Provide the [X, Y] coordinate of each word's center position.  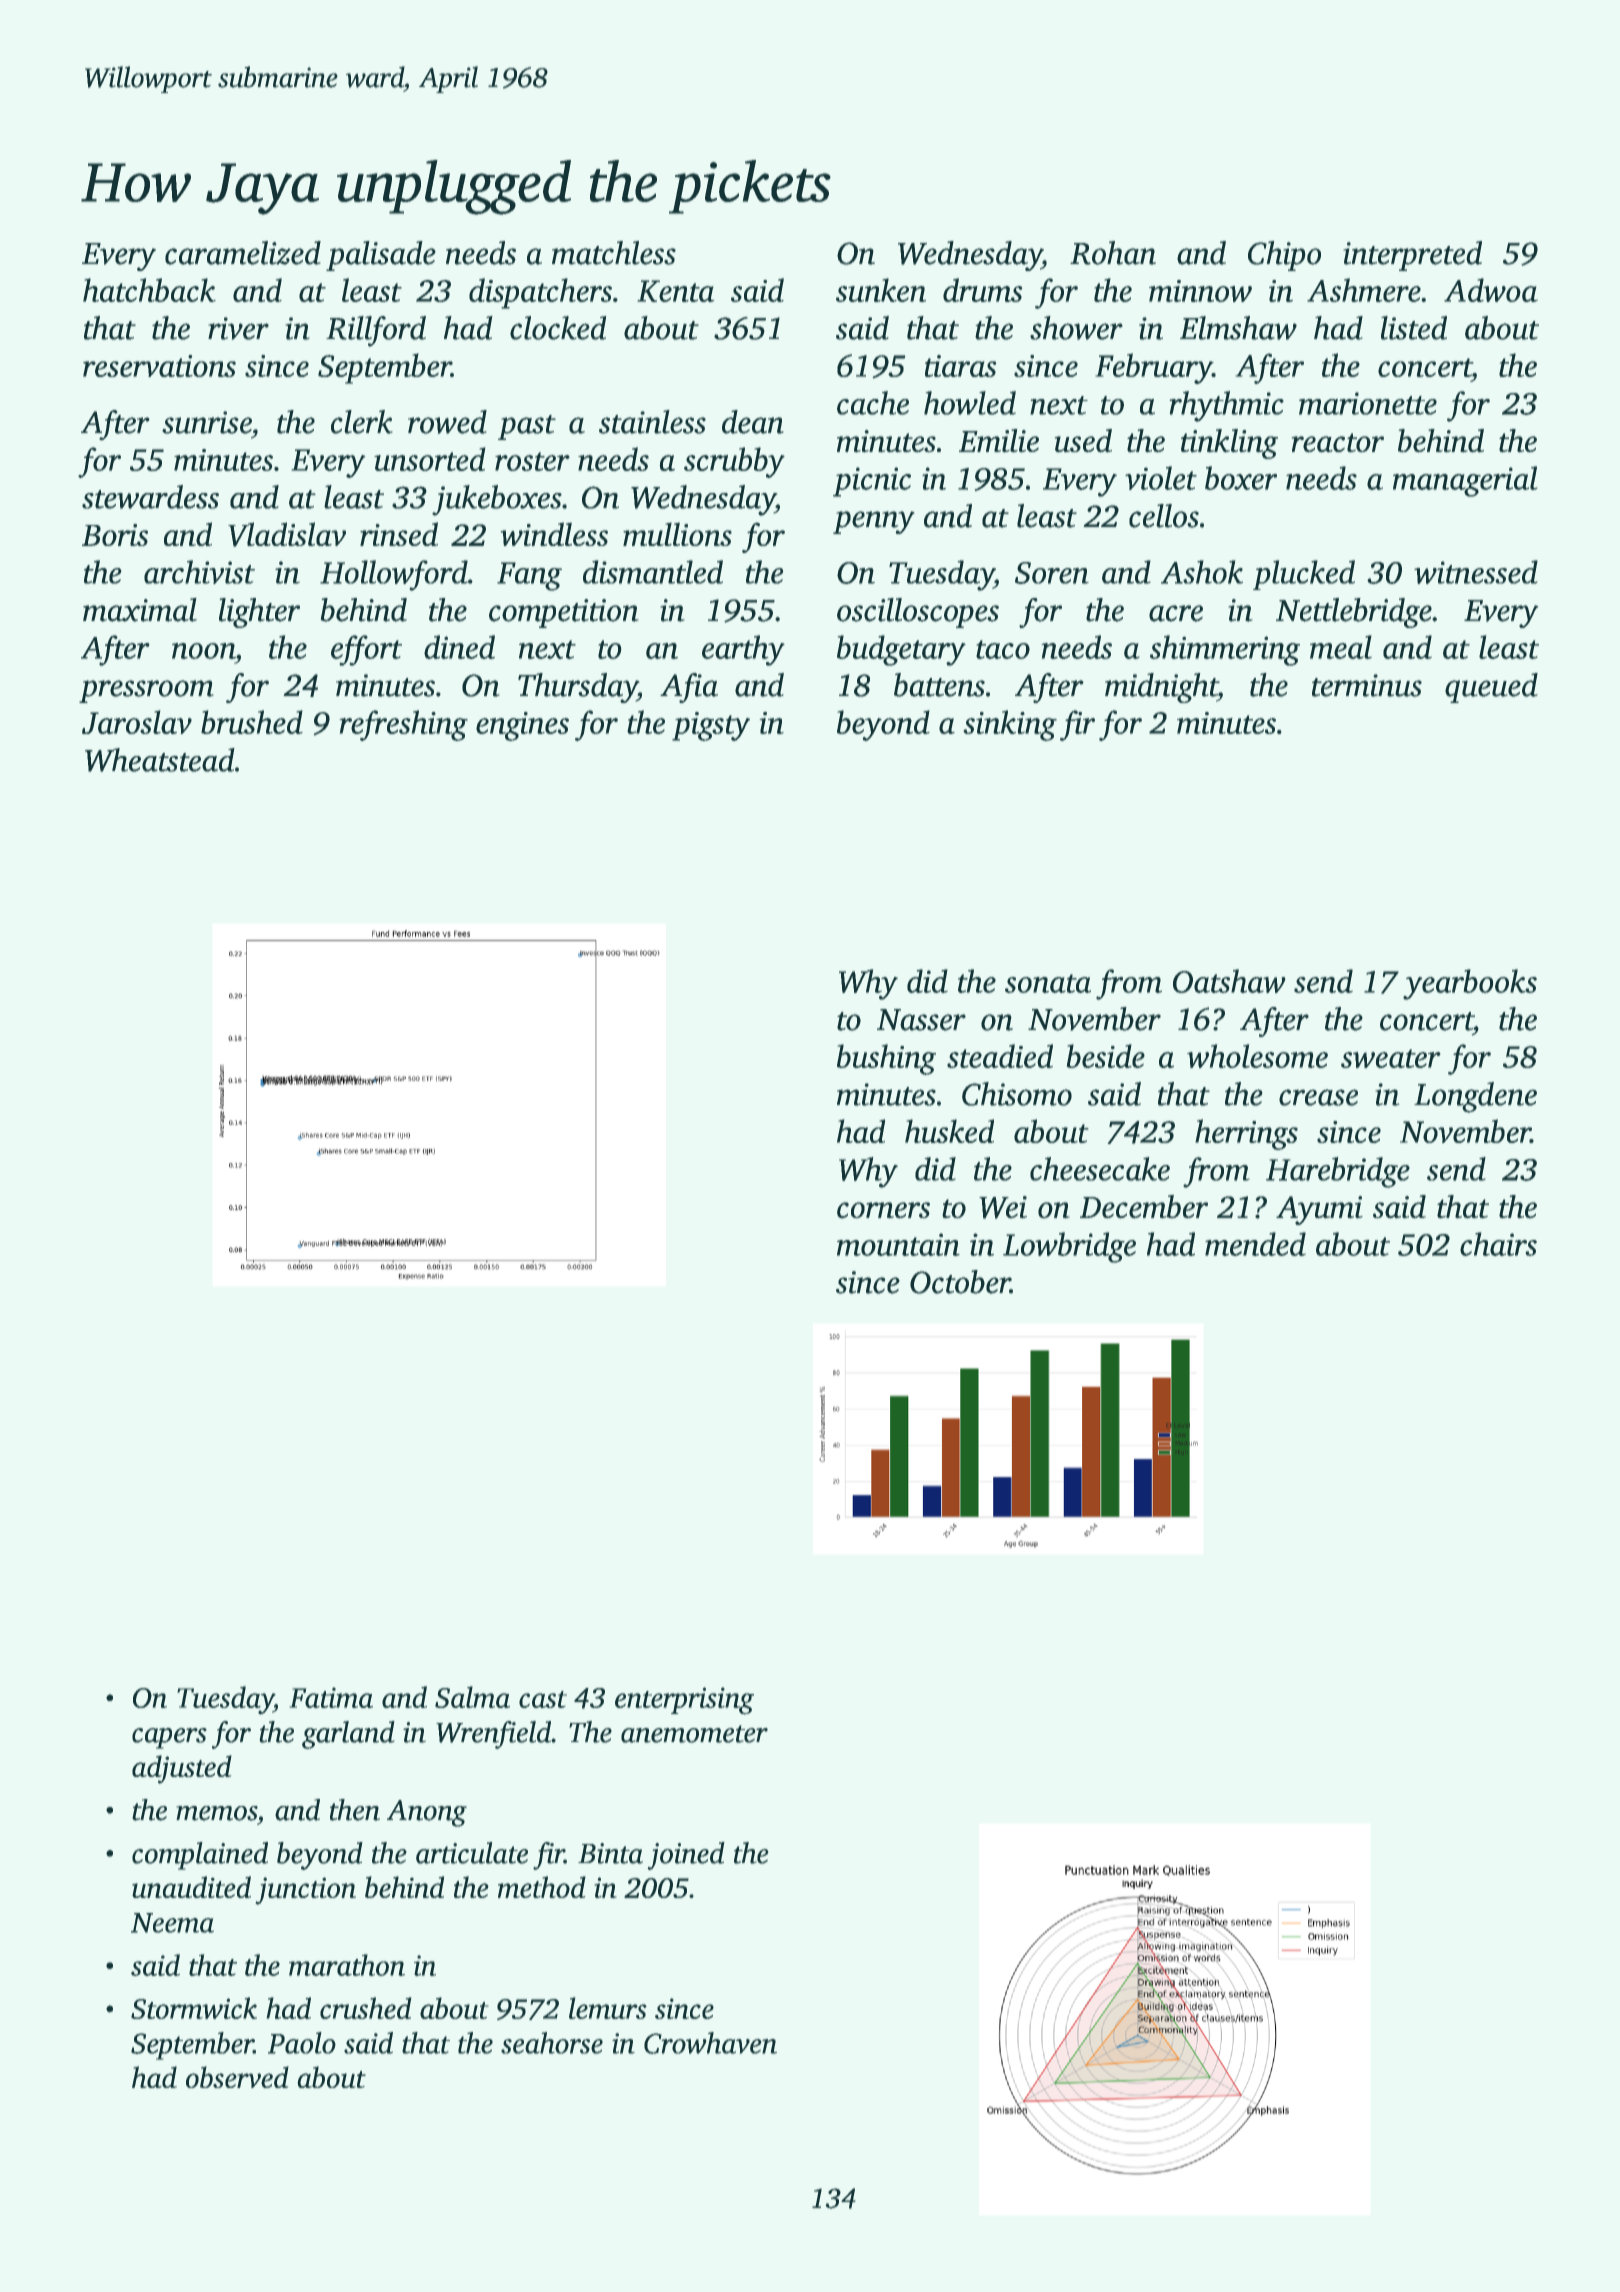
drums [983, 290]
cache [873, 403]
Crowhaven [710, 2043]
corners [883, 1210]
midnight [1161, 688]
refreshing [403, 725]
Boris [115, 535]
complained [200, 1856]
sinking [1010, 725]
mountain [898, 1244]
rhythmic [1226, 406]
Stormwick [194, 2008]
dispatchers [540, 293]
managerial [1465, 481]
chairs [1498, 1244]
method [542, 1887]
